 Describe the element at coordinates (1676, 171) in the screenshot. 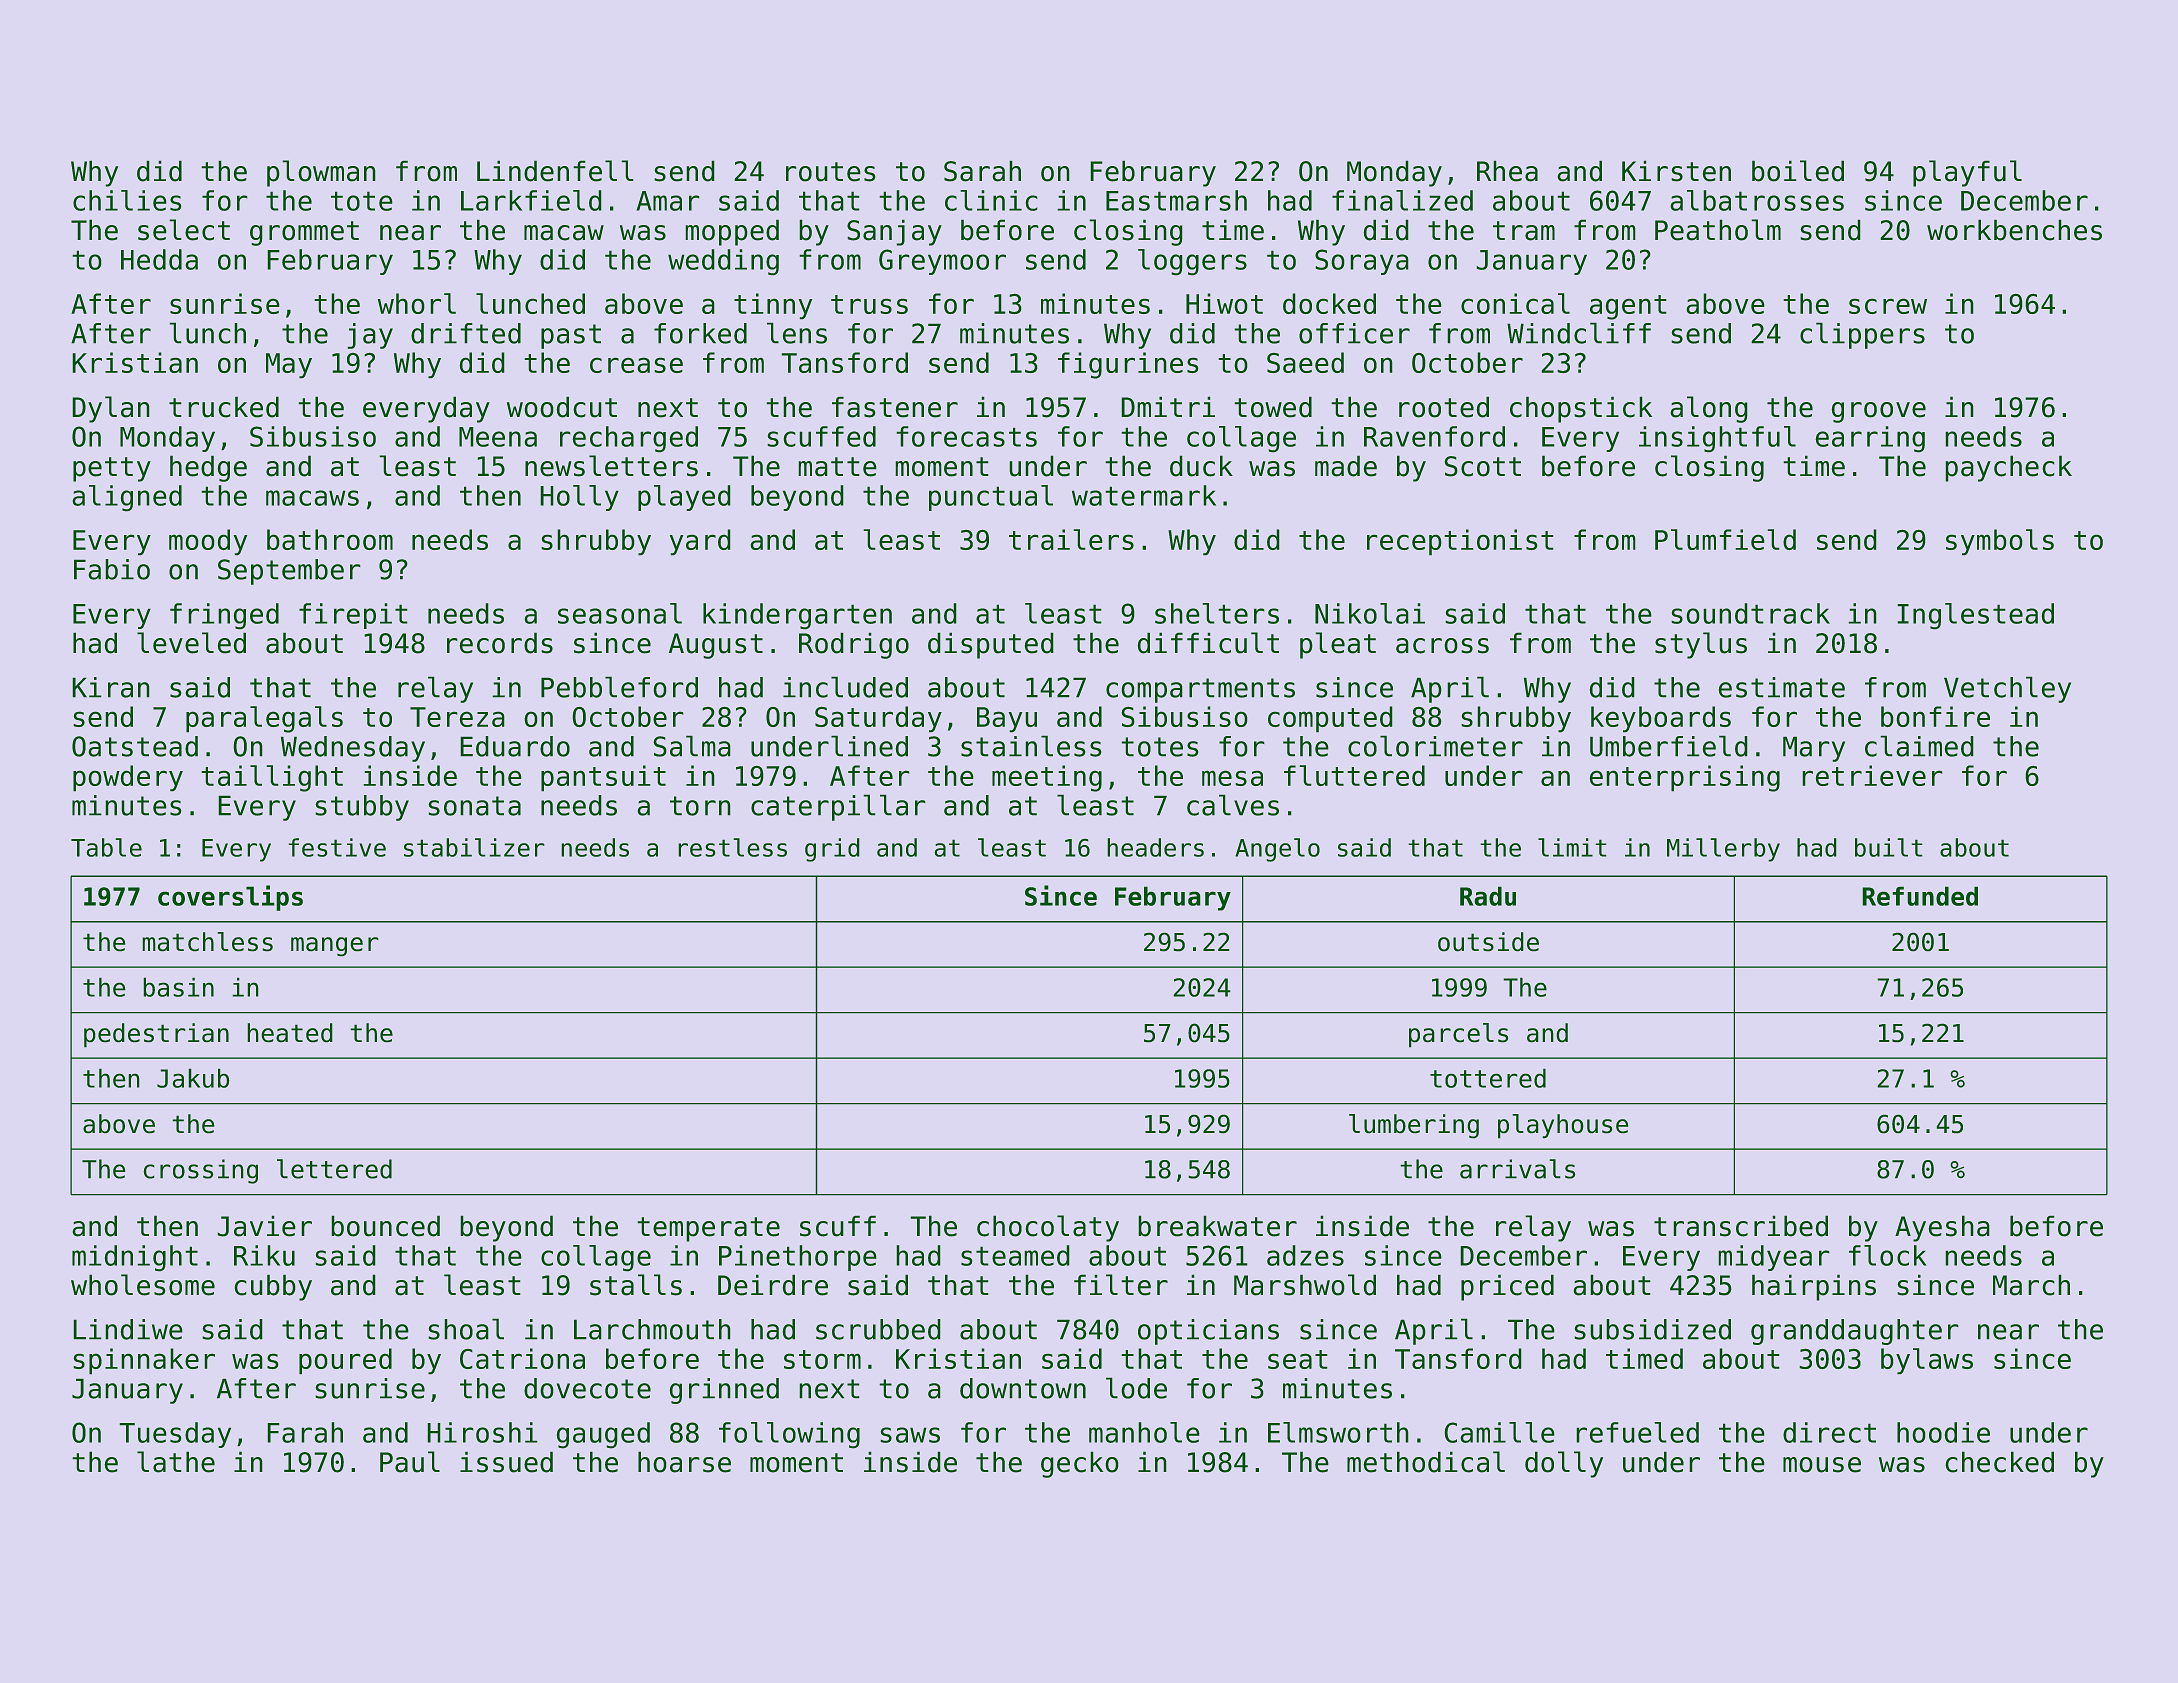

I see `Kirsten` at that location.
